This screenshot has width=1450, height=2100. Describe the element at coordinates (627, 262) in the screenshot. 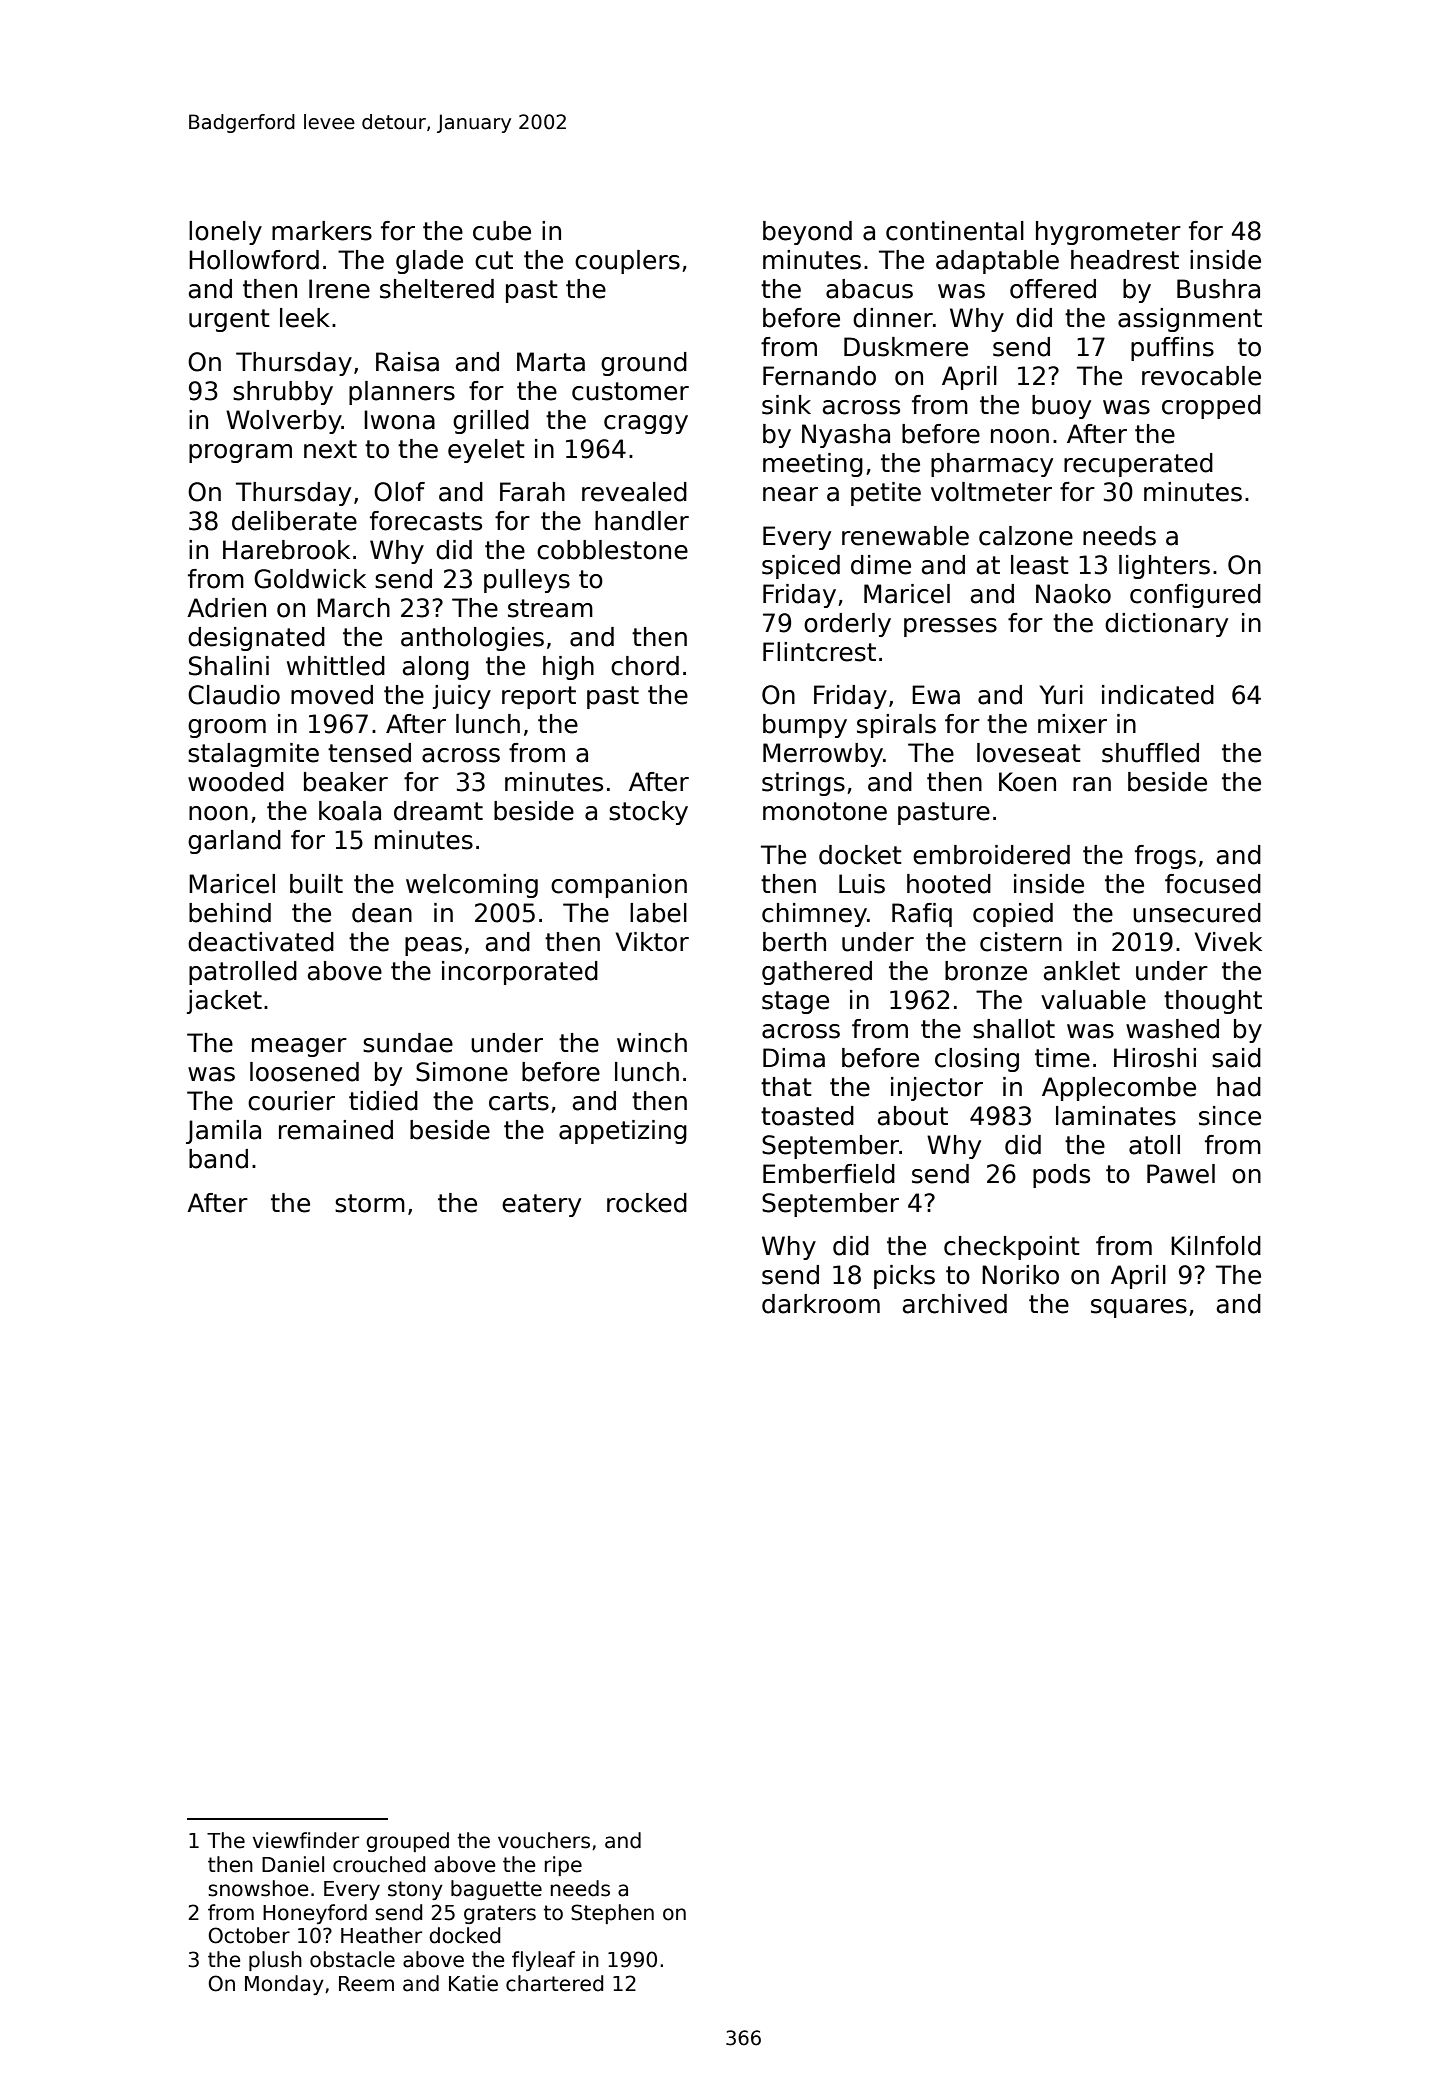

I see `couplers` at that location.
